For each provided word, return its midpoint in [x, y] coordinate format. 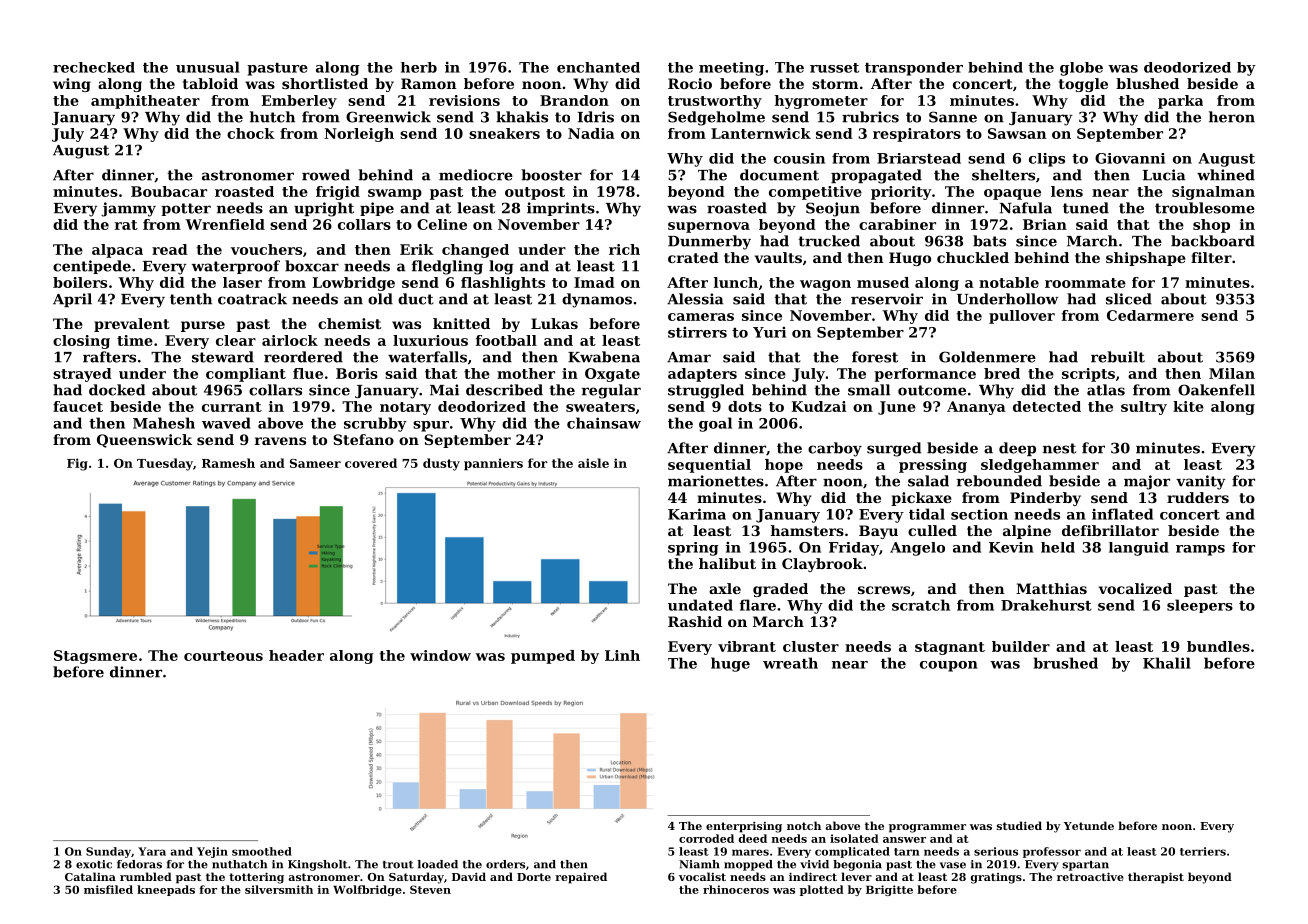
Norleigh [359, 135]
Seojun [833, 209]
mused [883, 282]
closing [81, 342]
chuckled [973, 257]
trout [398, 865]
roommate [1085, 283]
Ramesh [228, 463]
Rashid [695, 621]
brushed [1066, 663]
